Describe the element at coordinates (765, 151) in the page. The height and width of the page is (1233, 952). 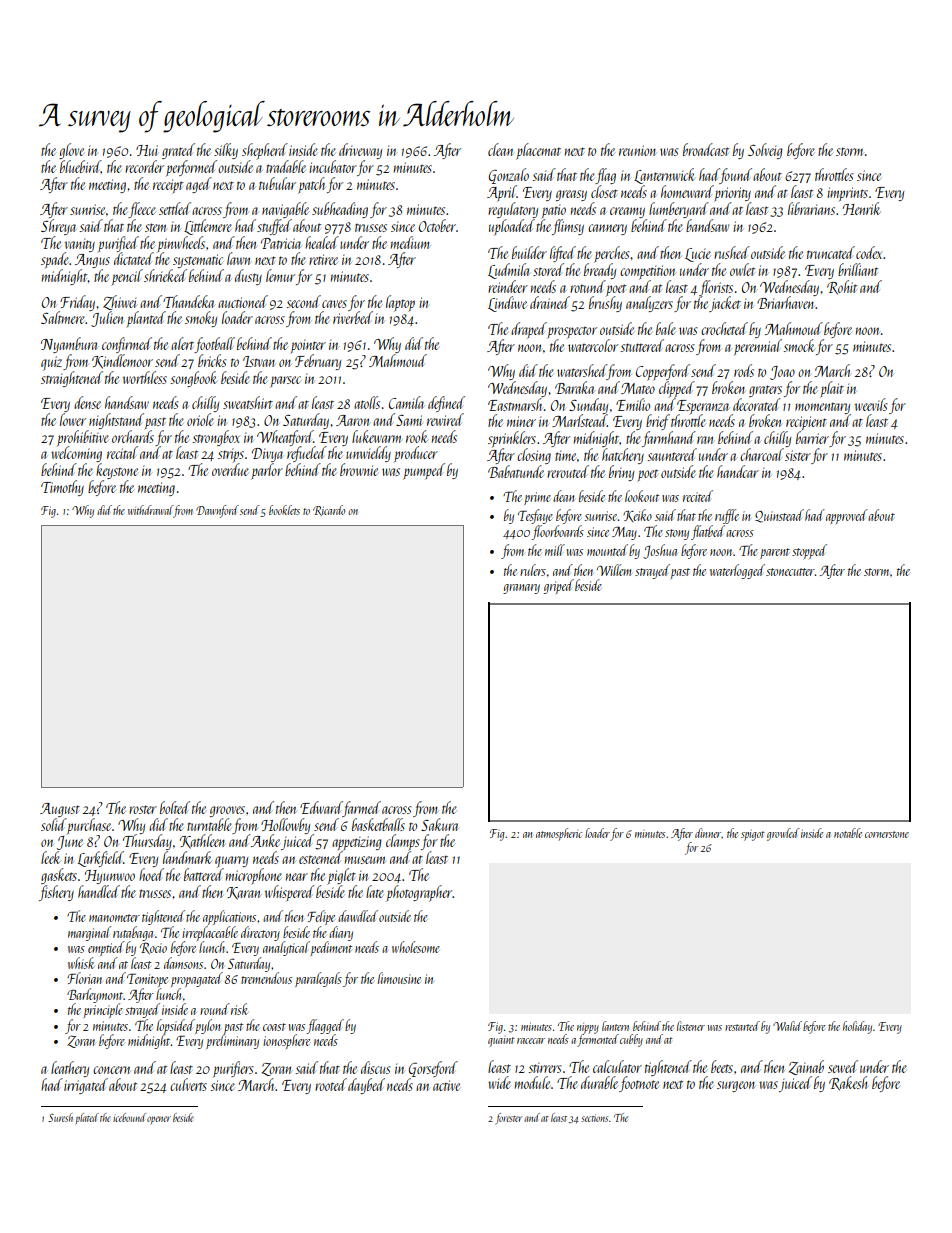
I see `Solveig` at that location.
